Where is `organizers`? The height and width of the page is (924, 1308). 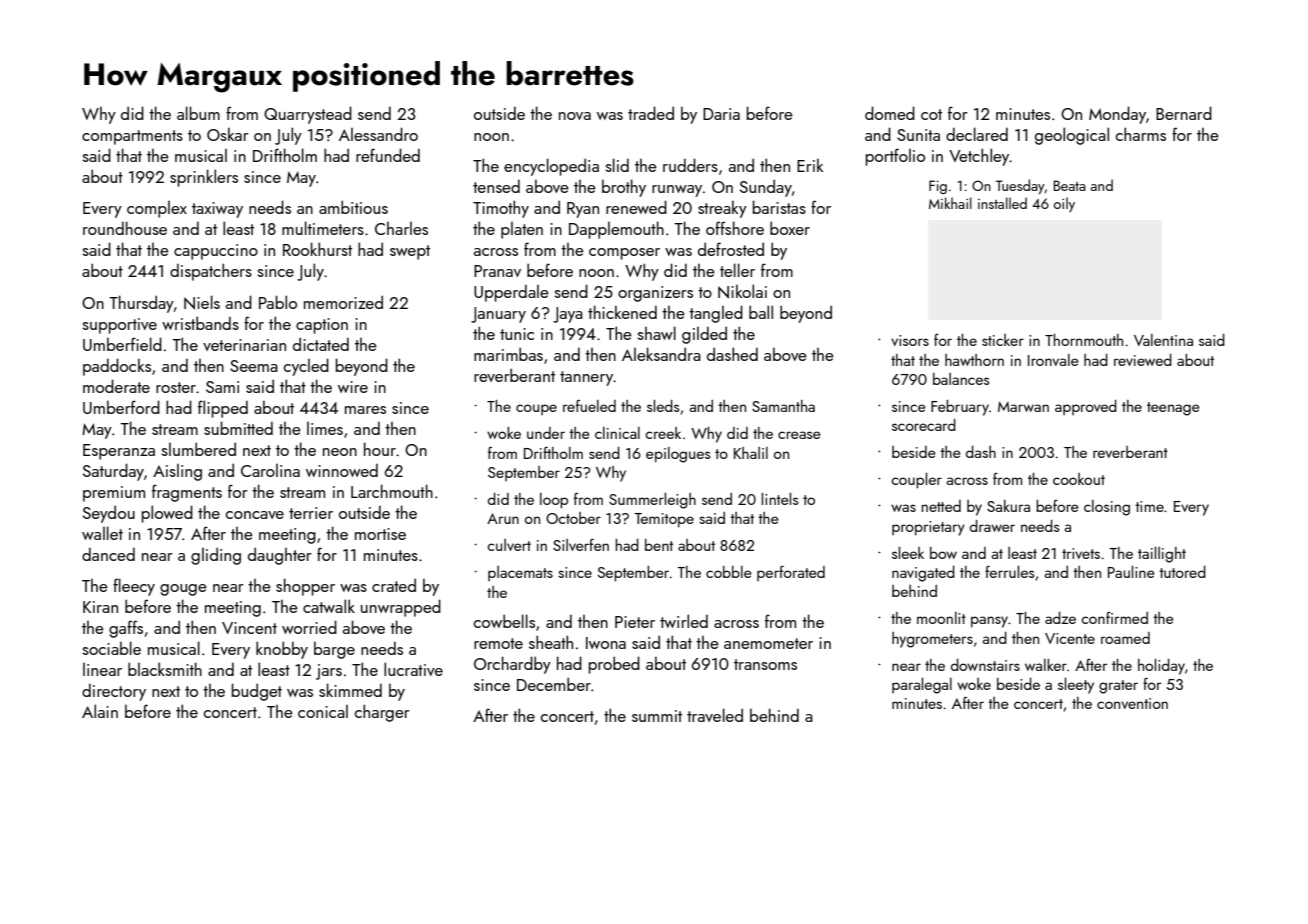 organizers is located at coordinates (655, 294).
